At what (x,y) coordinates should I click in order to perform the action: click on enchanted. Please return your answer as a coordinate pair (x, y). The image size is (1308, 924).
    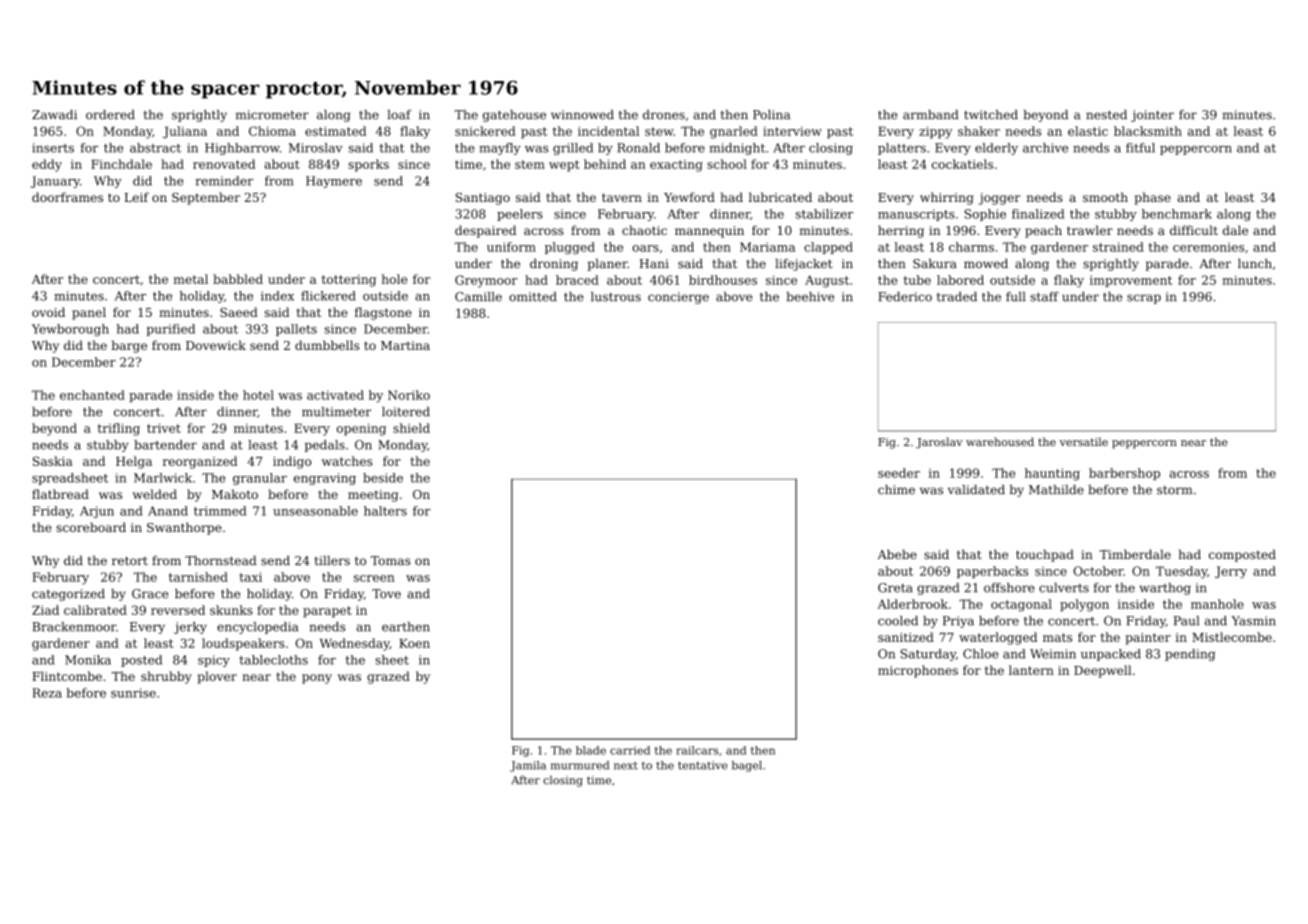
    Looking at the image, I should click on (92, 395).
